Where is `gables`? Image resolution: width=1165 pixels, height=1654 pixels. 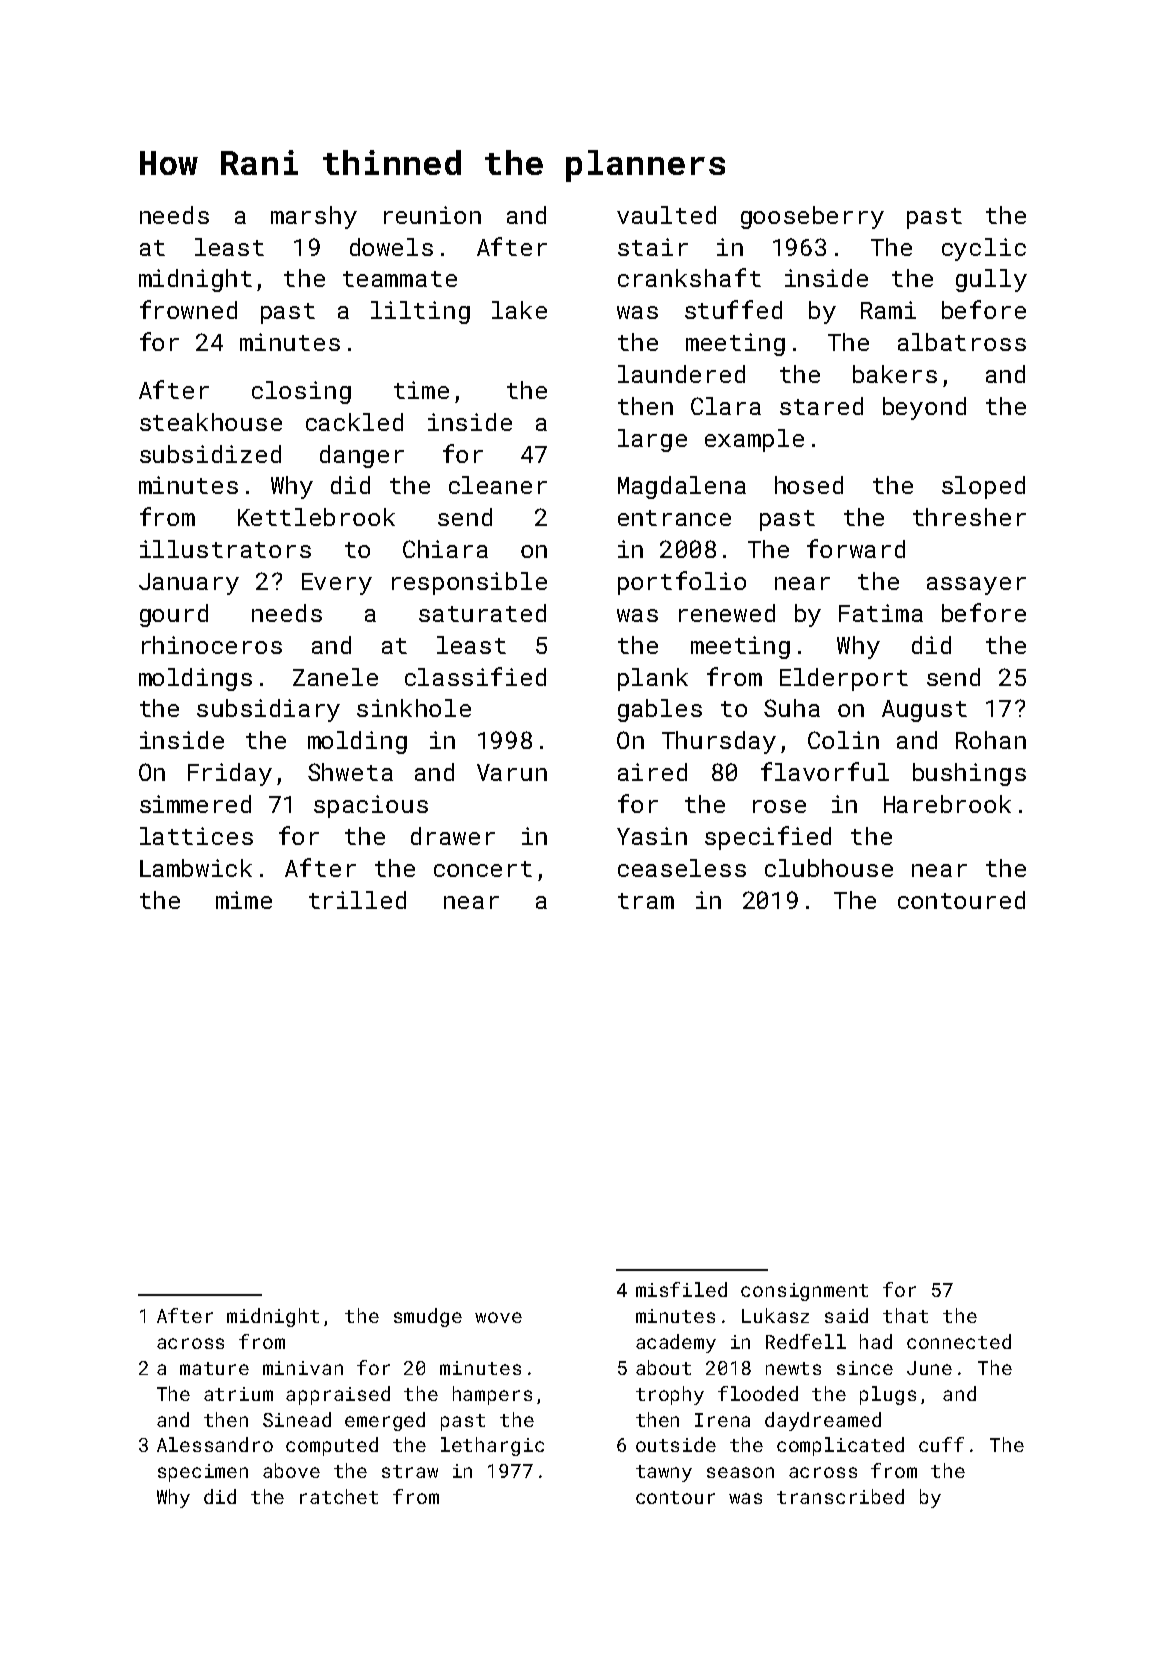 gables is located at coordinates (660, 710).
